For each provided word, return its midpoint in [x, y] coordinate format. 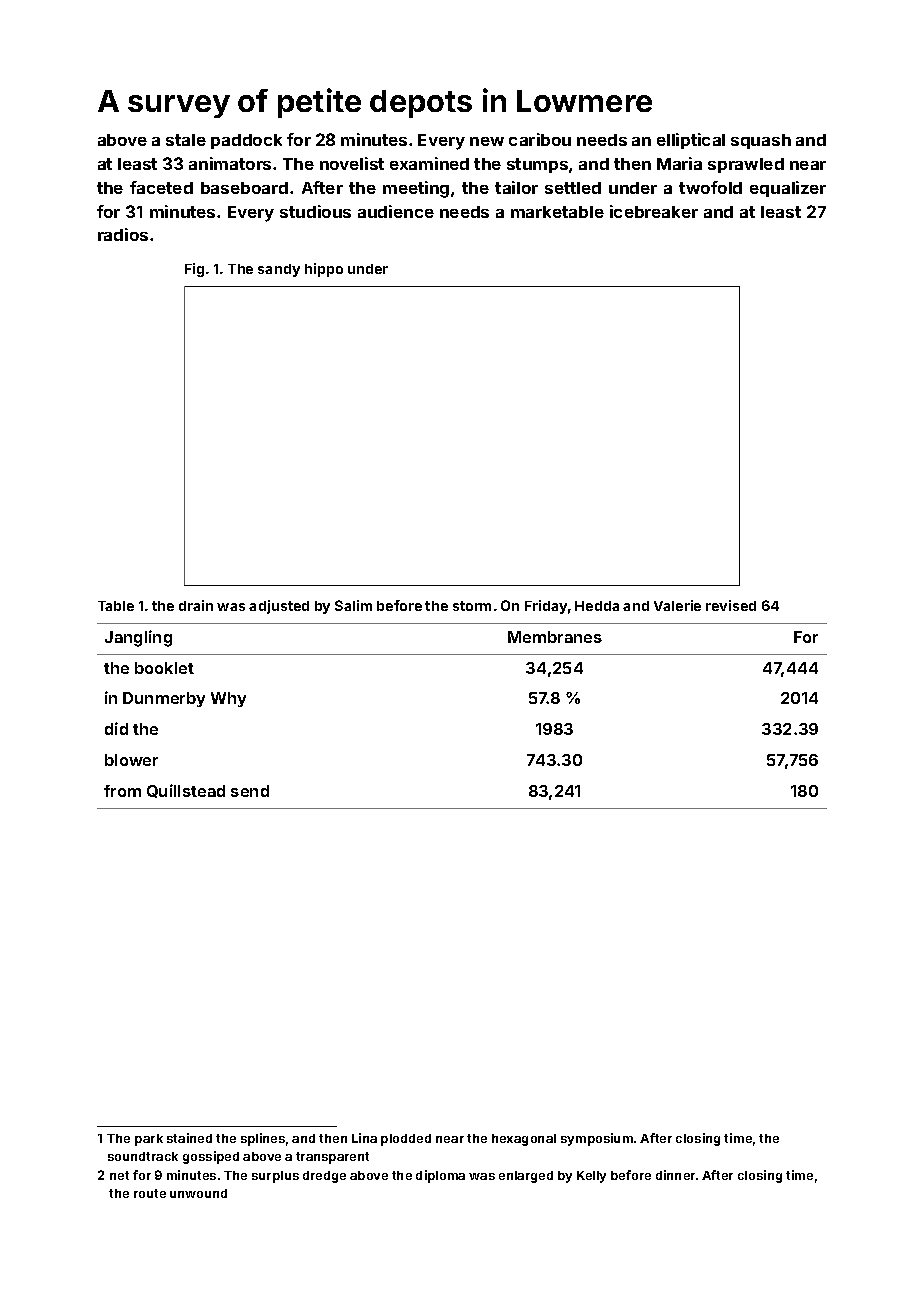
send [250, 791]
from [122, 791]
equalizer [788, 189]
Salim [353, 605]
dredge [324, 1177]
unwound [198, 1193]
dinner [675, 1175]
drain [196, 605]
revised [731, 605]
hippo [324, 270]
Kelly [591, 1177]
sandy [279, 270]
